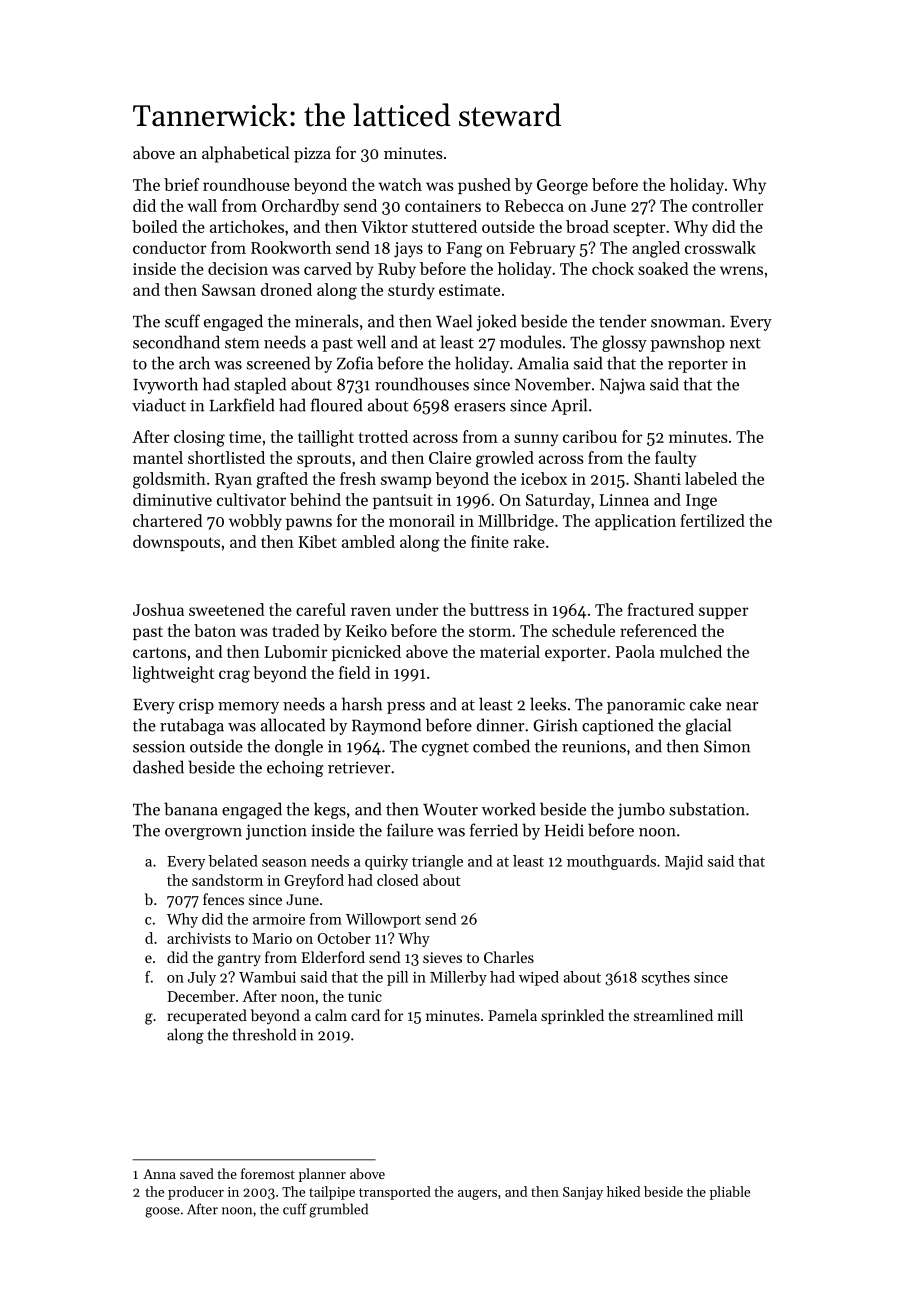  What do you see at coordinates (181, 184) in the image?
I see `brief` at bounding box center [181, 184].
